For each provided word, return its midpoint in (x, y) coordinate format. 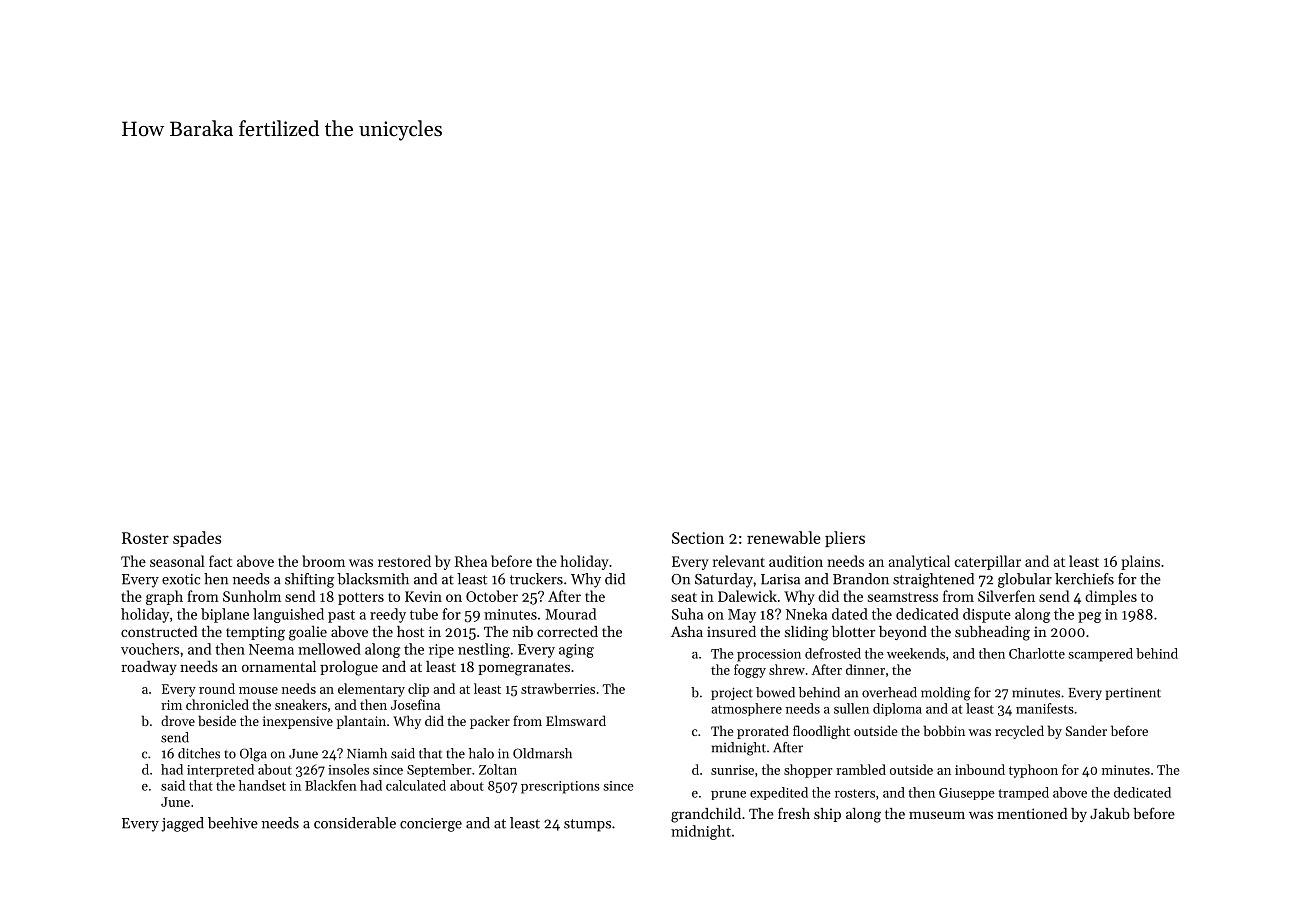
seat (684, 597)
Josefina (415, 704)
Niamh (367, 753)
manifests (1045, 708)
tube (424, 614)
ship (827, 815)
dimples (1111, 597)
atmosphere (746, 709)
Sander (1086, 730)
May (742, 616)
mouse (258, 690)
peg (1089, 617)
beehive (233, 823)
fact (220, 561)
